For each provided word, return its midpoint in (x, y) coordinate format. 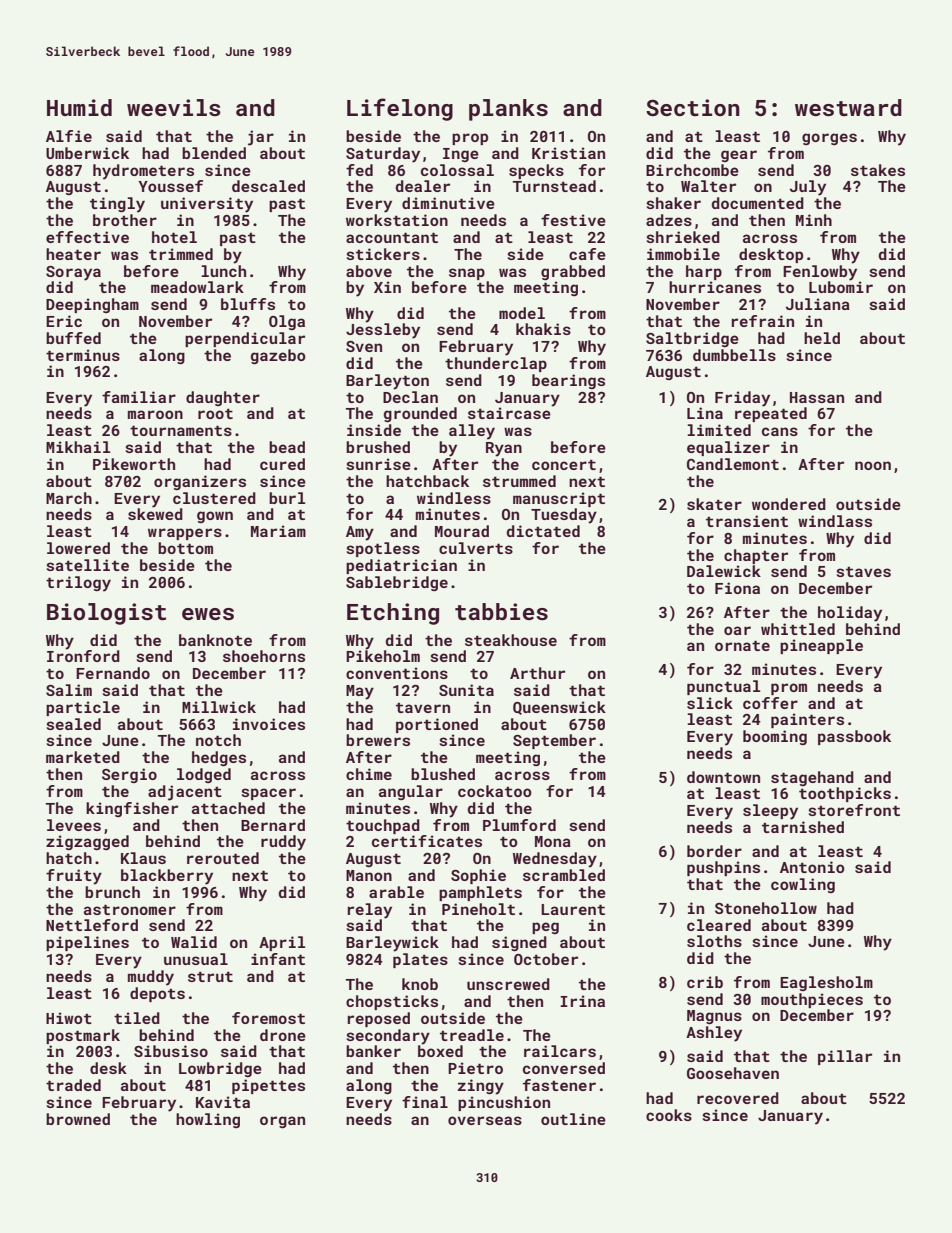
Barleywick (392, 944)
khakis (543, 329)
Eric (64, 321)
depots (157, 994)
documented (758, 203)
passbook (854, 737)
